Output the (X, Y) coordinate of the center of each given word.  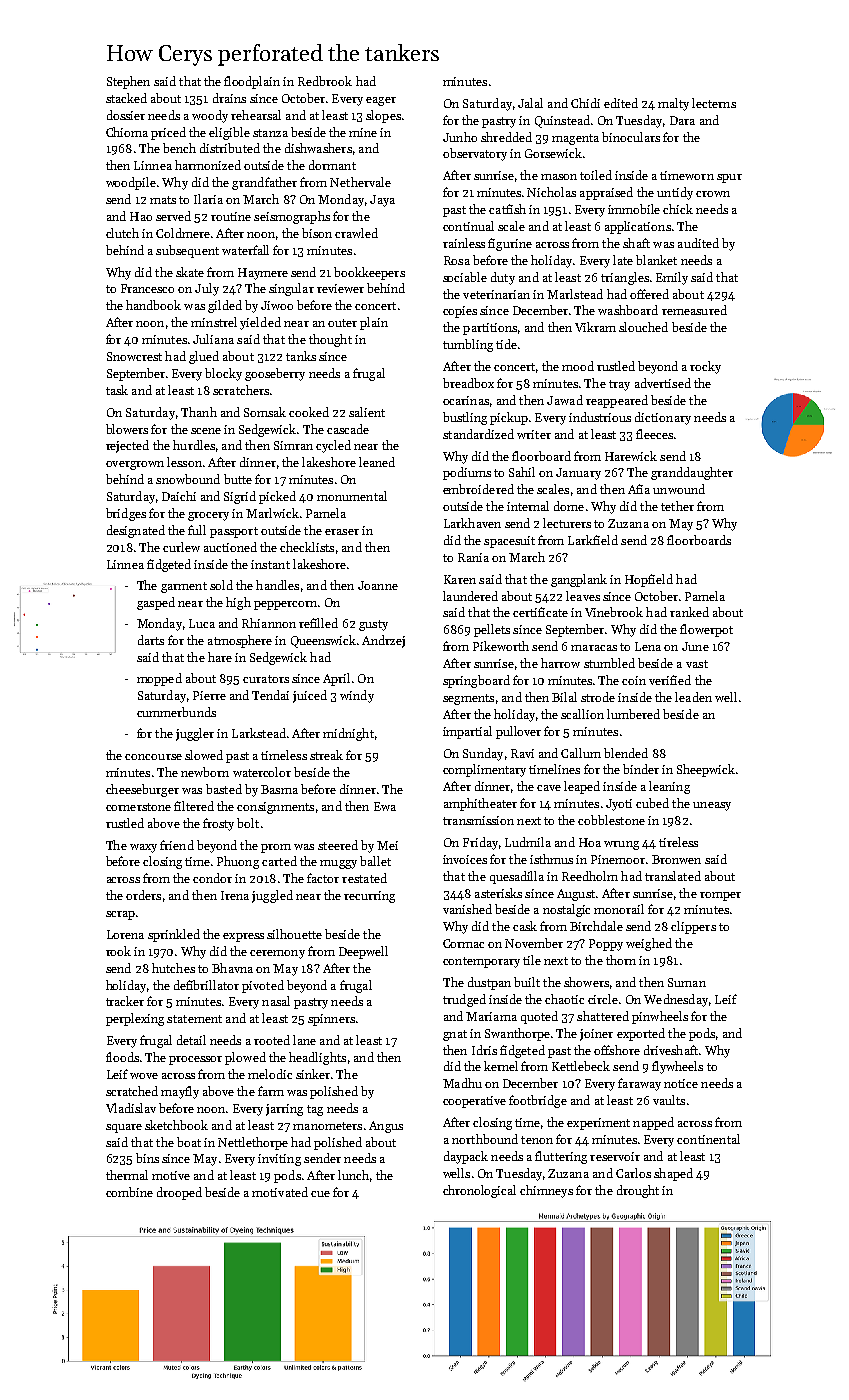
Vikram (595, 327)
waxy (143, 848)
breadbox (468, 383)
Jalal (530, 103)
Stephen (128, 82)
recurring (369, 897)
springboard (476, 681)
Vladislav (131, 1108)
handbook (153, 305)
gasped (156, 603)
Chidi (585, 103)
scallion (582, 714)
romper (720, 896)
